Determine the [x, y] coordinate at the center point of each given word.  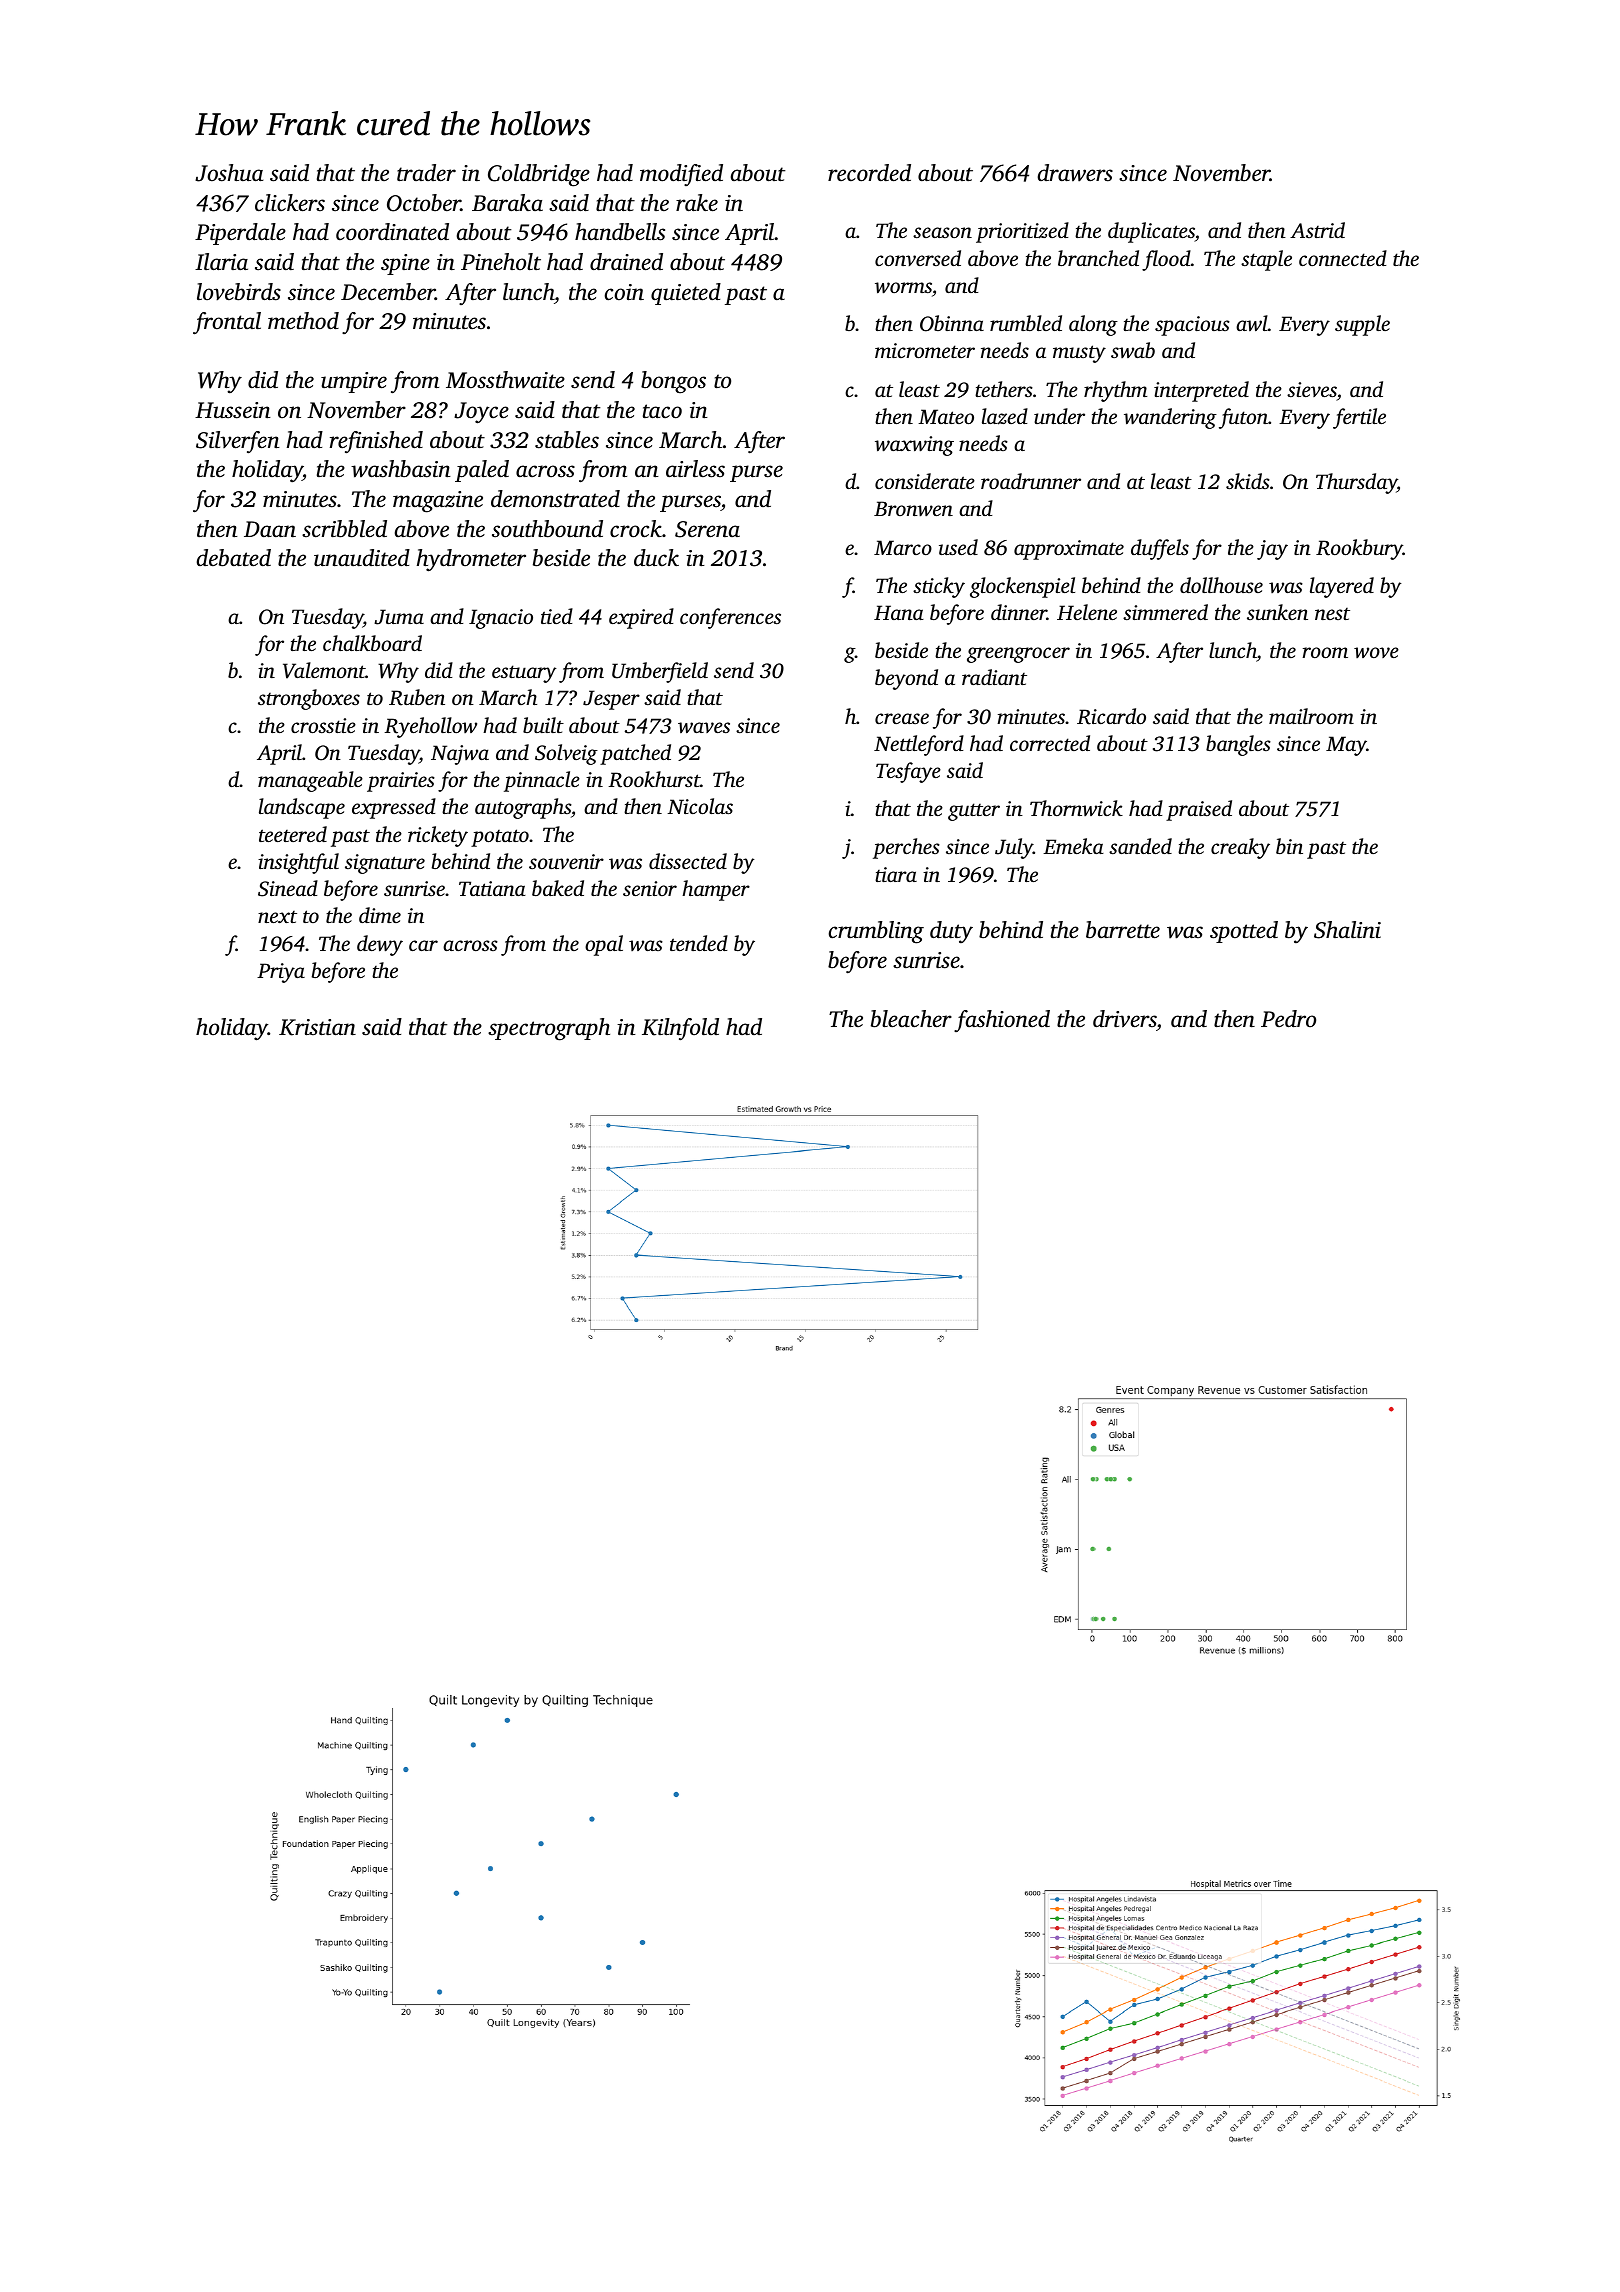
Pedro [1288, 1018]
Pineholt [501, 262]
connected [1343, 258]
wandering [1170, 418]
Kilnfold [680, 1029]
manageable [310, 781]
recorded [869, 173]
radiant [994, 677]
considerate [925, 481]
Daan [270, 529]
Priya [281, 973]
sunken [1277, 612]
